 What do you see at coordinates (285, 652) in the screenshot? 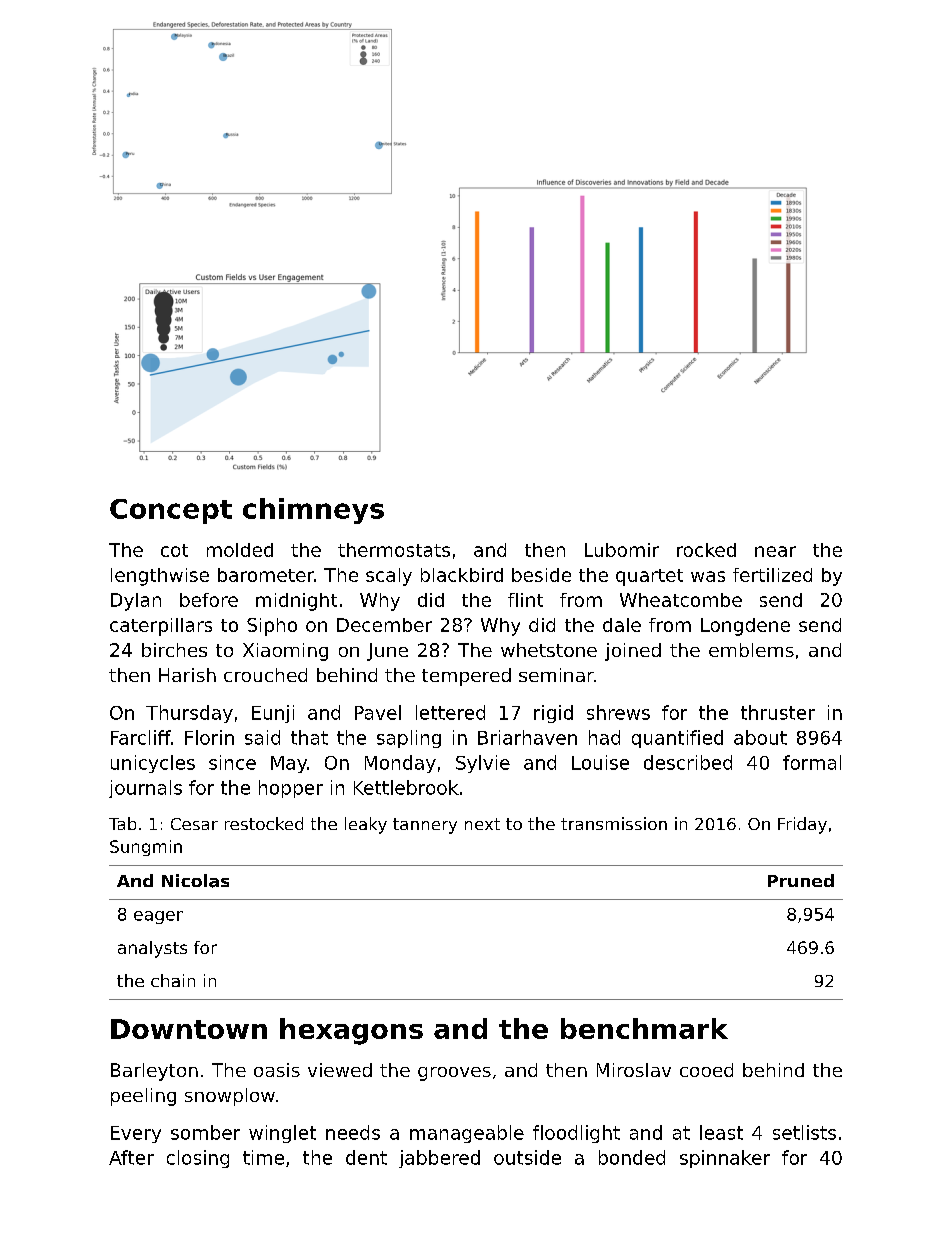
I see `Xiaoming` at bounding box center [285, 652].
